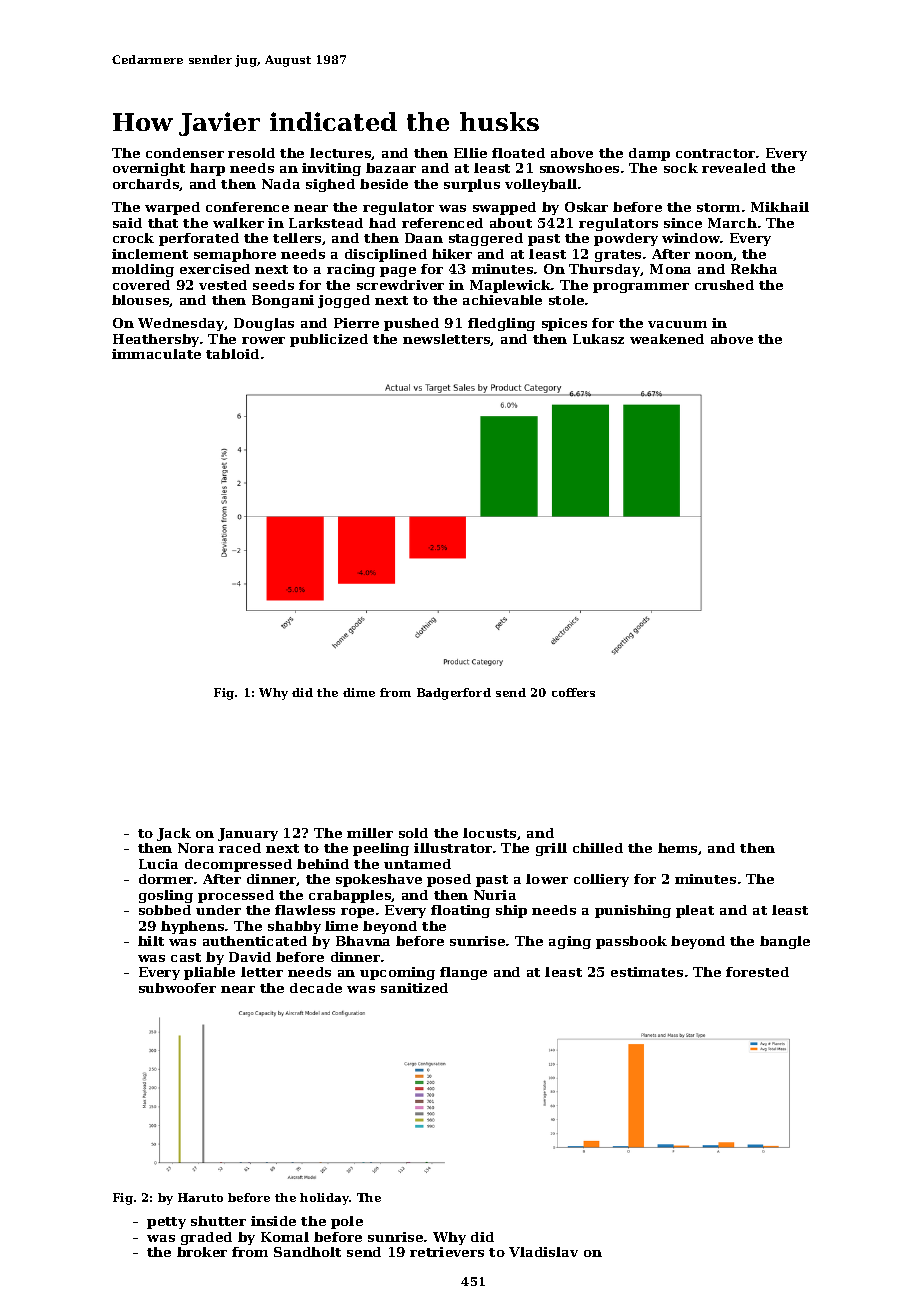  What do you see at coordinates (400, 285) in the image?
I see `screwdriver` at bounding box center [400, 285].
